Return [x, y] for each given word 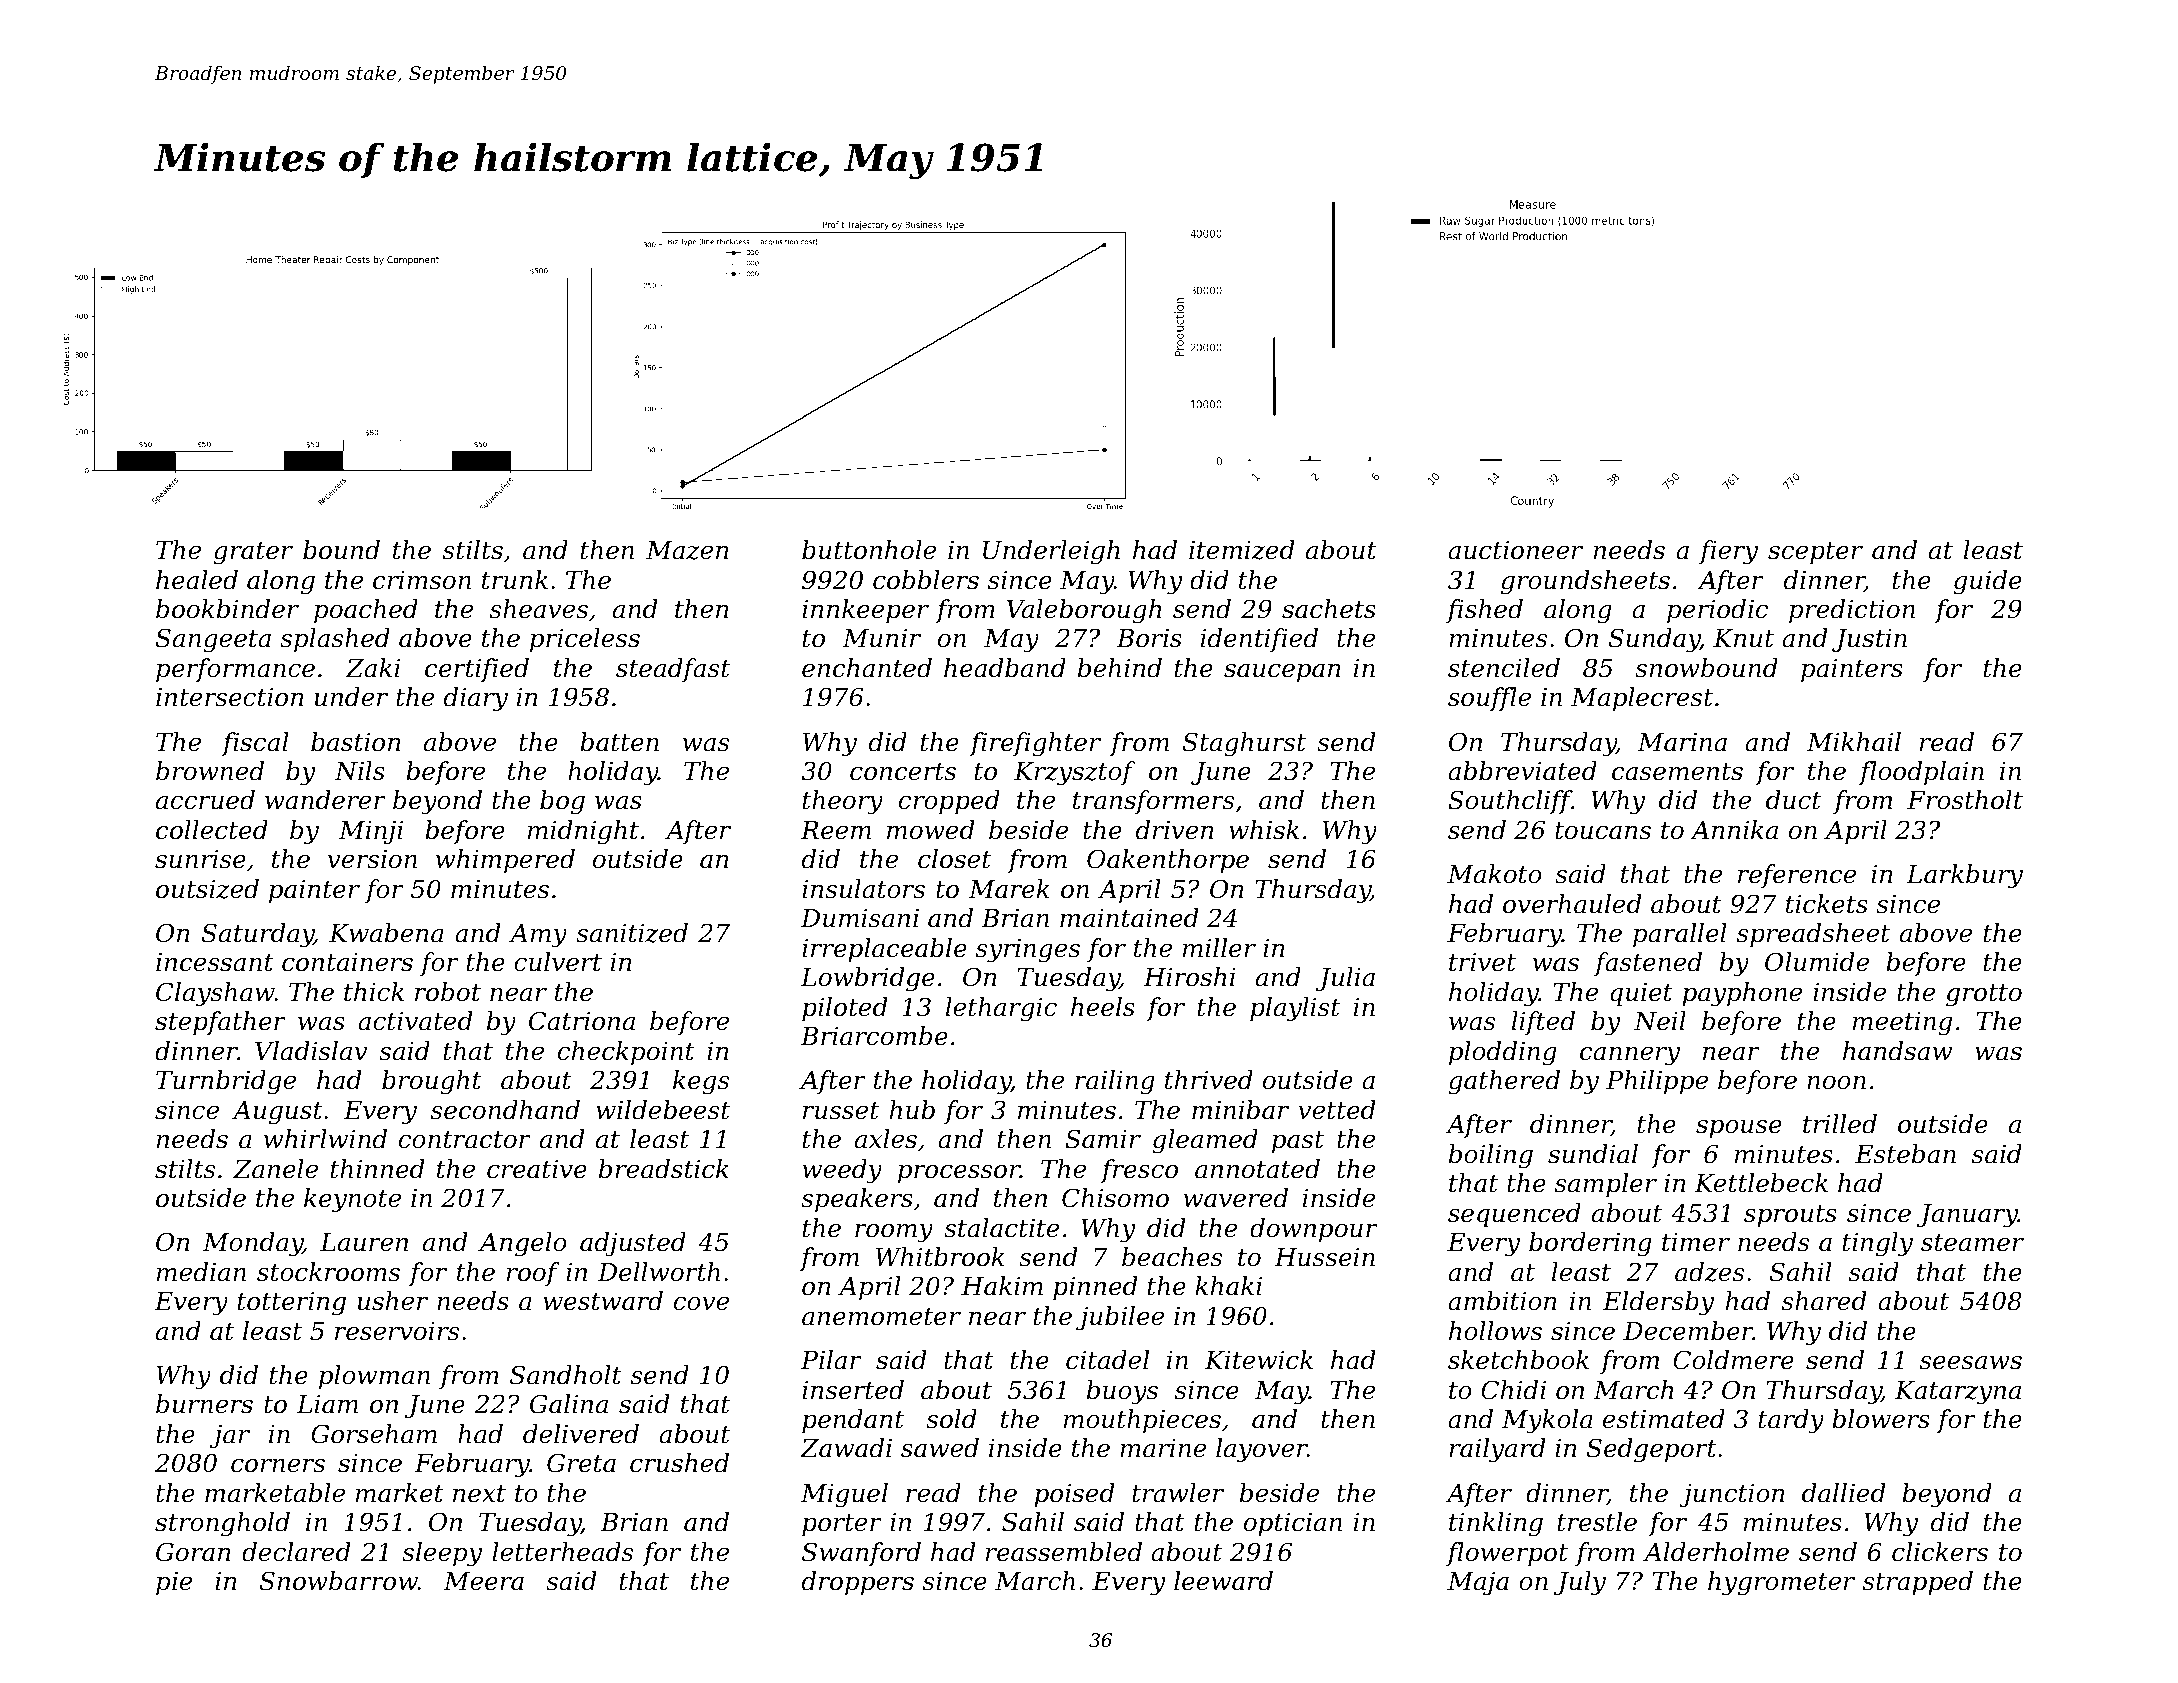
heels [1103, 1007]
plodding [1503, 1053]
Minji [371, 833]
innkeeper [865, 611]
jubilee [1120, 1318]
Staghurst [1244, 744]
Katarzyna [1958, 1393]
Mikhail [1854, 742]
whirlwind [325, 1139]
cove [701, 1304]
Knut [1743, 638]
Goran [193, 1552]
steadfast [673, 670]
